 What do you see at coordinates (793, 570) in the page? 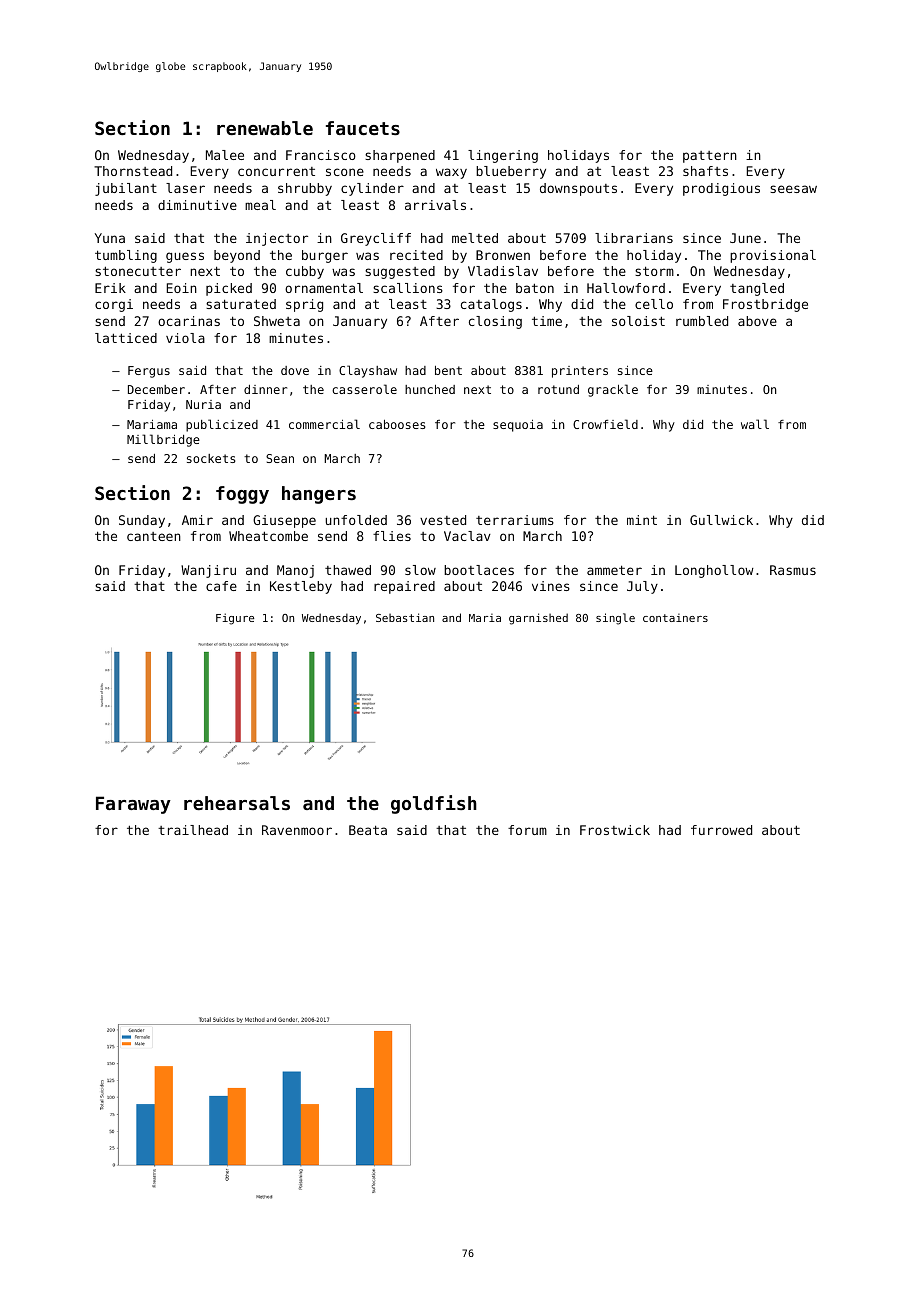
I see `Rasmus` at bounding box center [793, 570].
